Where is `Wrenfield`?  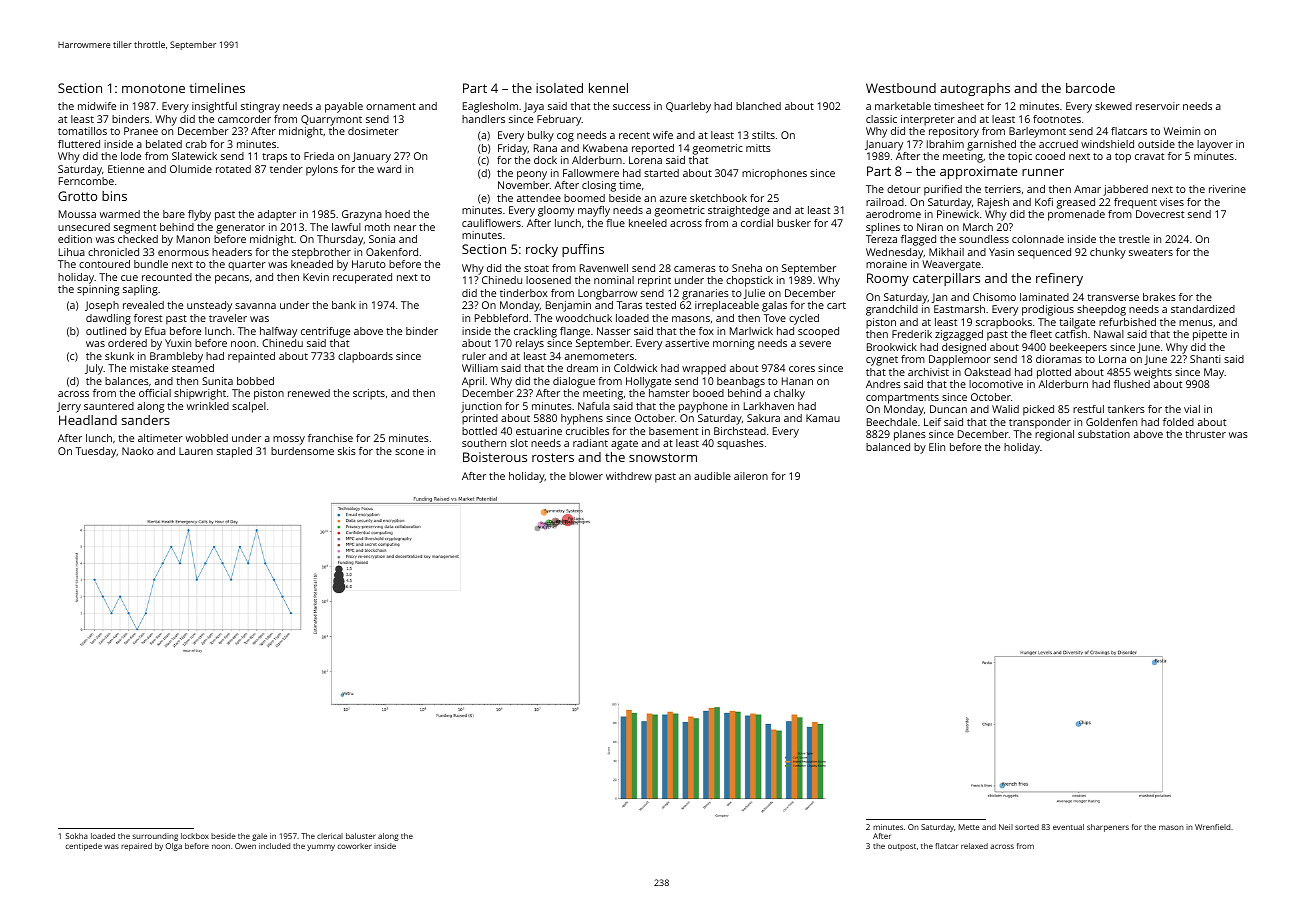 Wrenfield is located at coordinates (1212, 827).
